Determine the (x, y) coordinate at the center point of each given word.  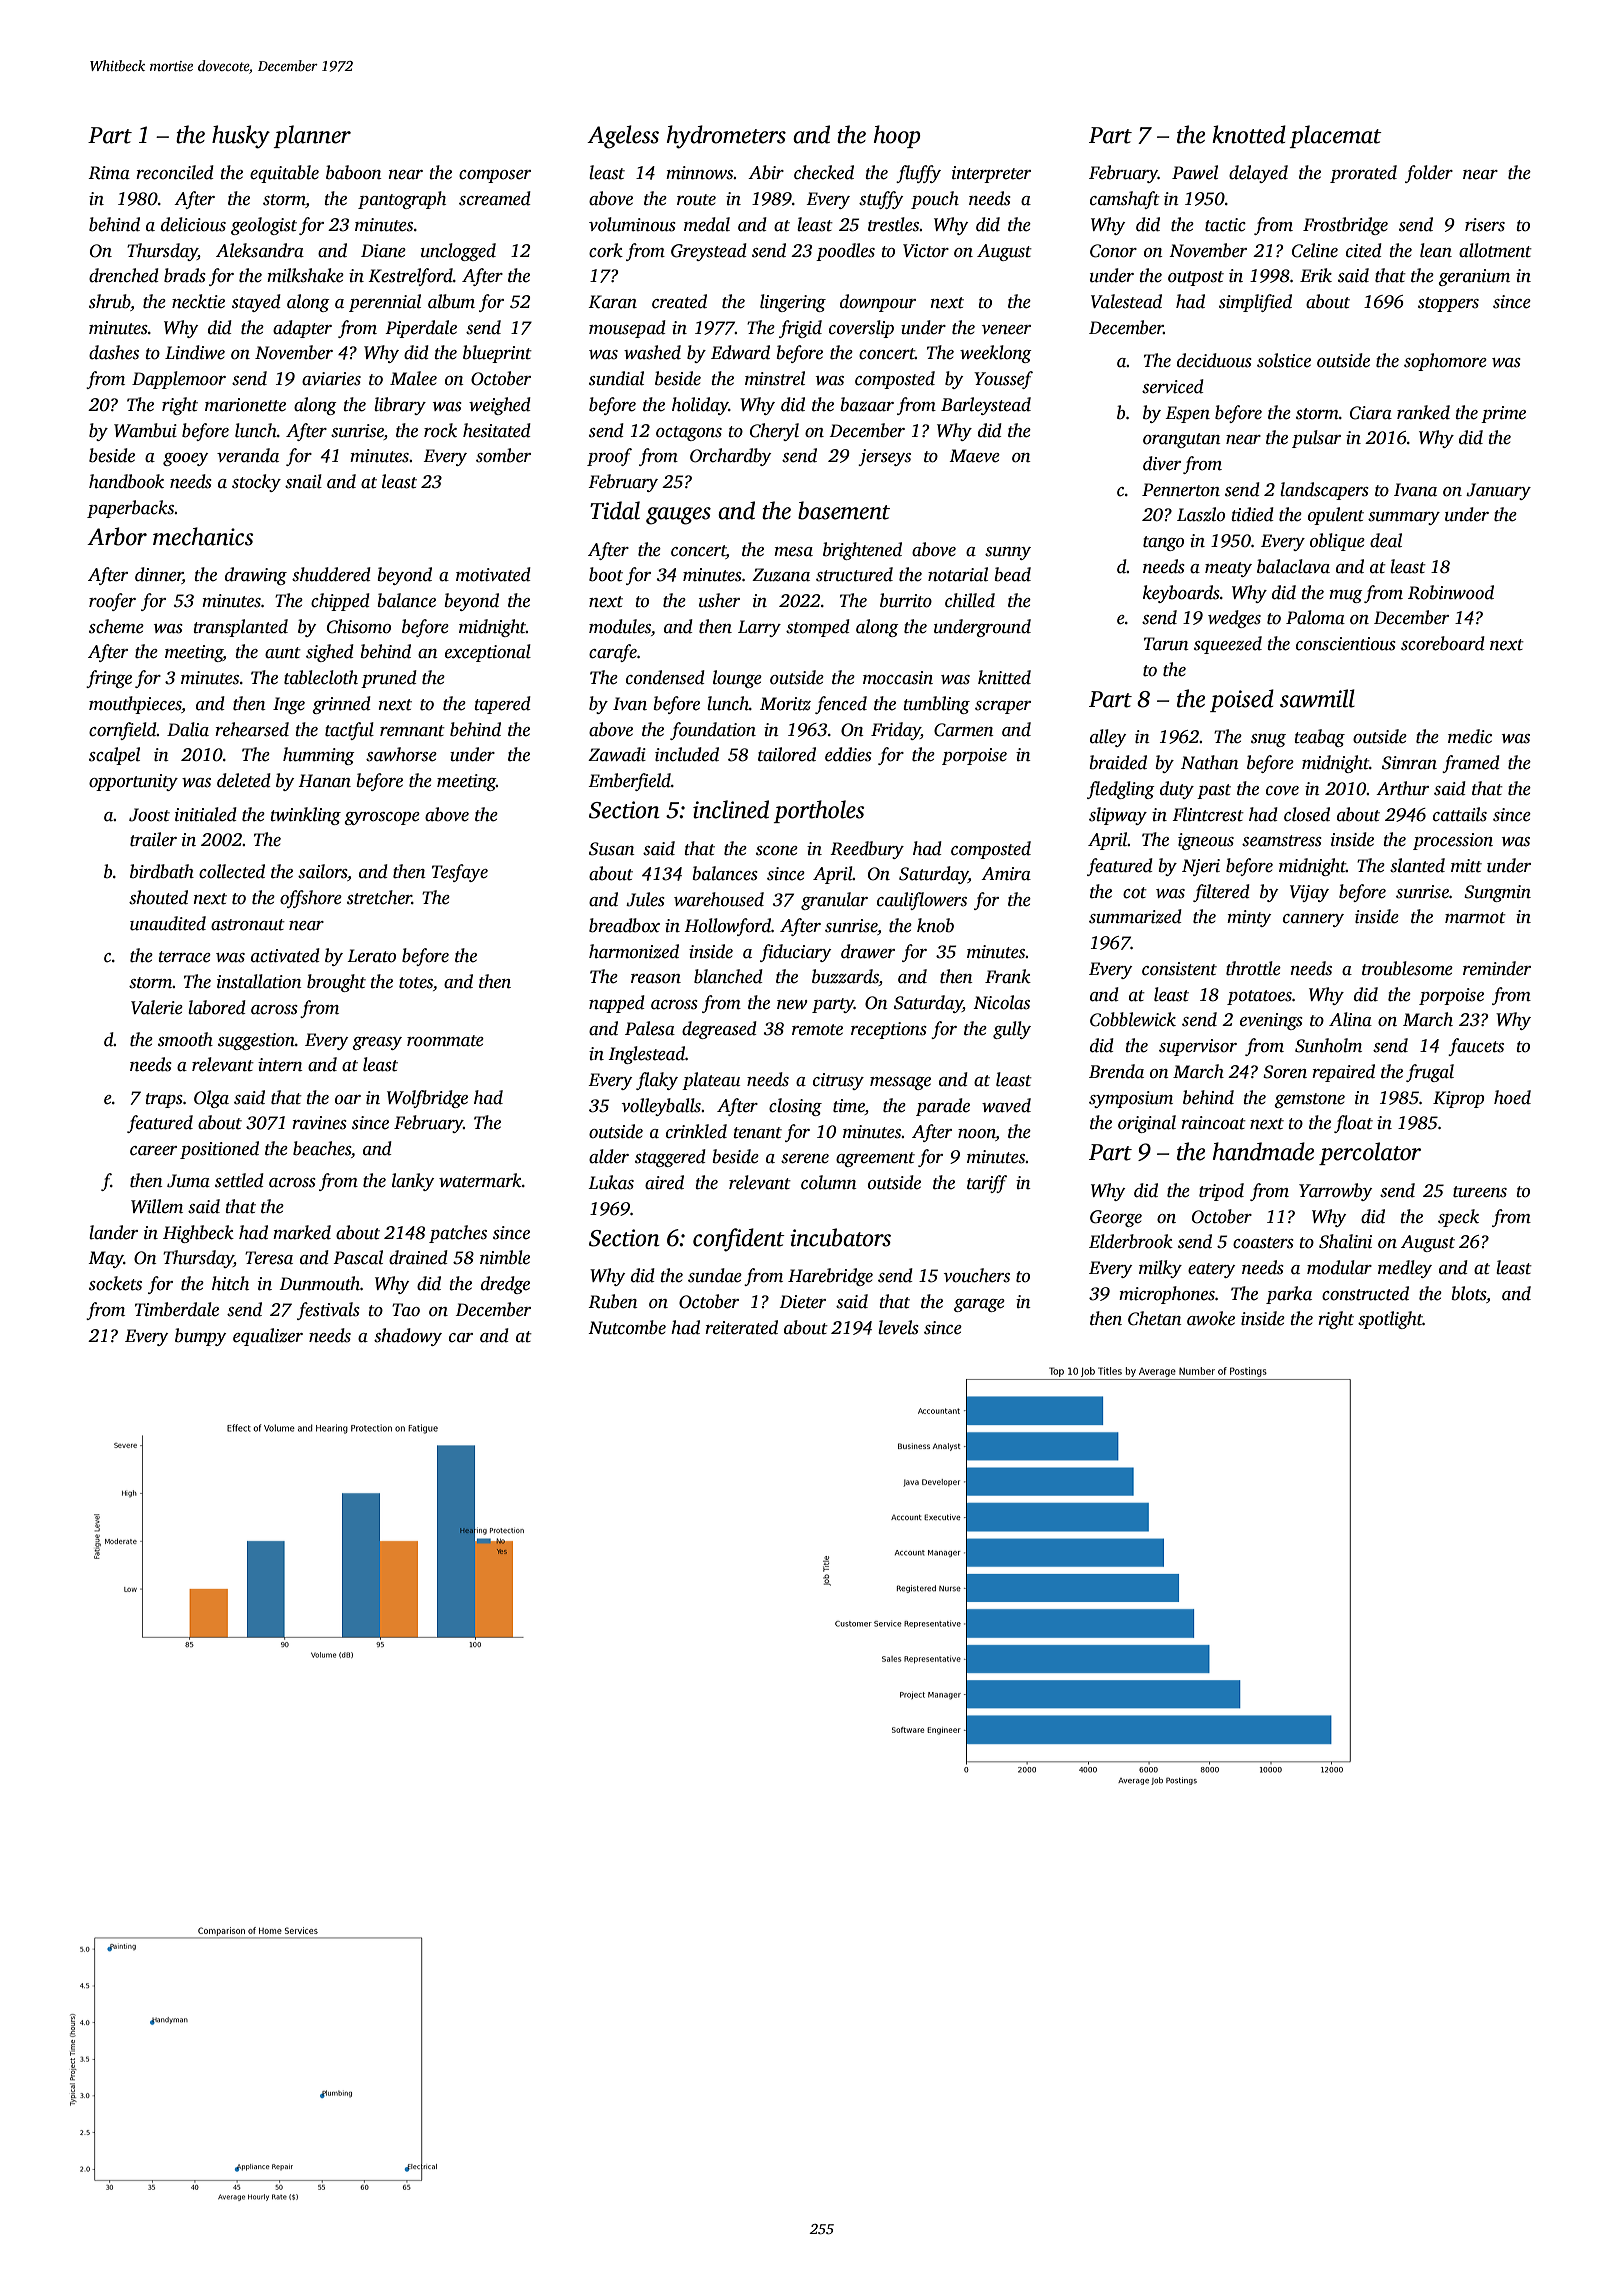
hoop (897, 136)
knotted (1249, 134)
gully (1012, 1030)
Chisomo (359, 626)
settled (239, 1180)
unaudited (168, 923)
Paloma (1315, 617)
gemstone (1309, 1100)
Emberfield (629, 782)
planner (312, 136)
